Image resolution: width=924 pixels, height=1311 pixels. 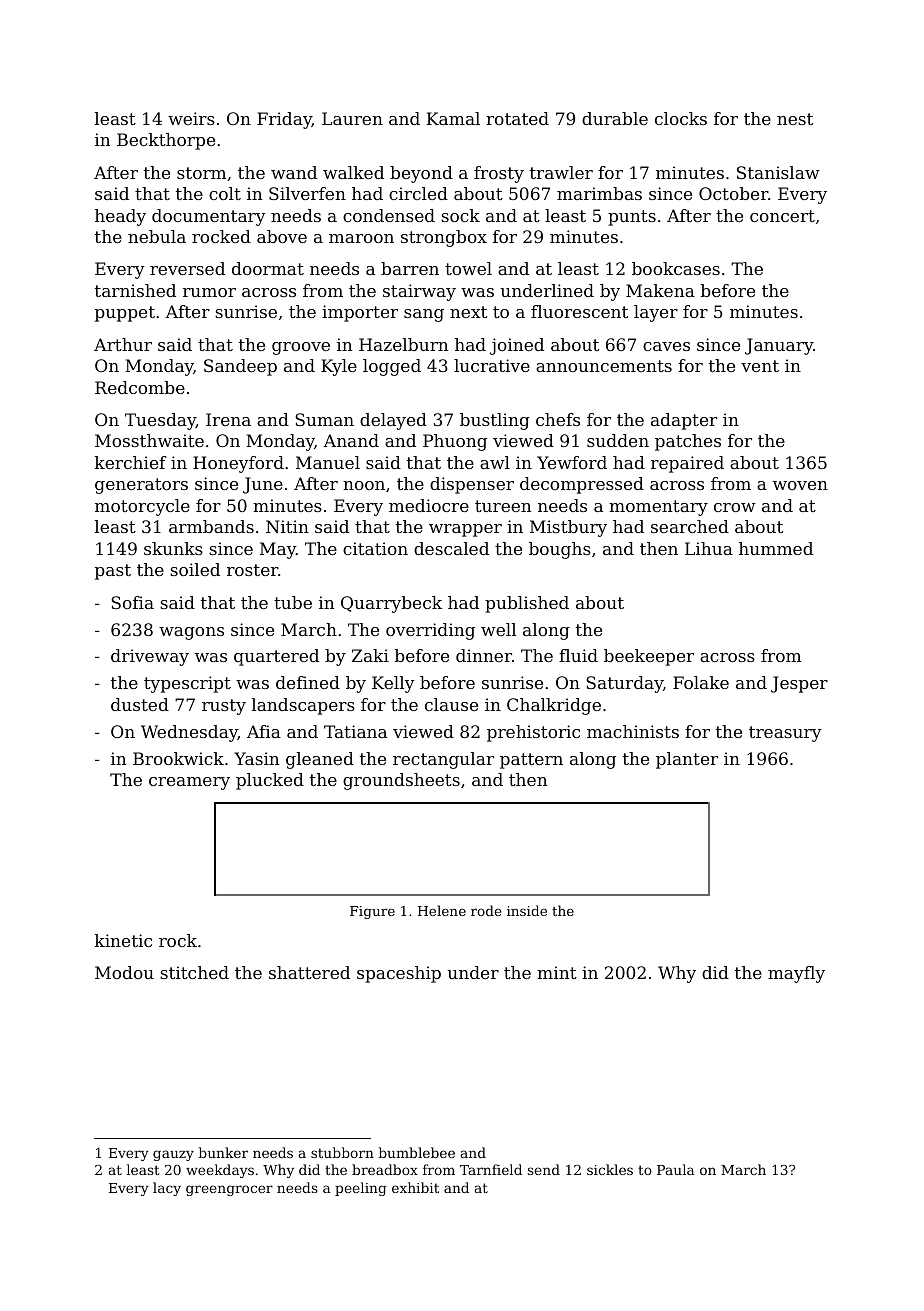 I want to click on Paula, so click(x=676, y=1169).
